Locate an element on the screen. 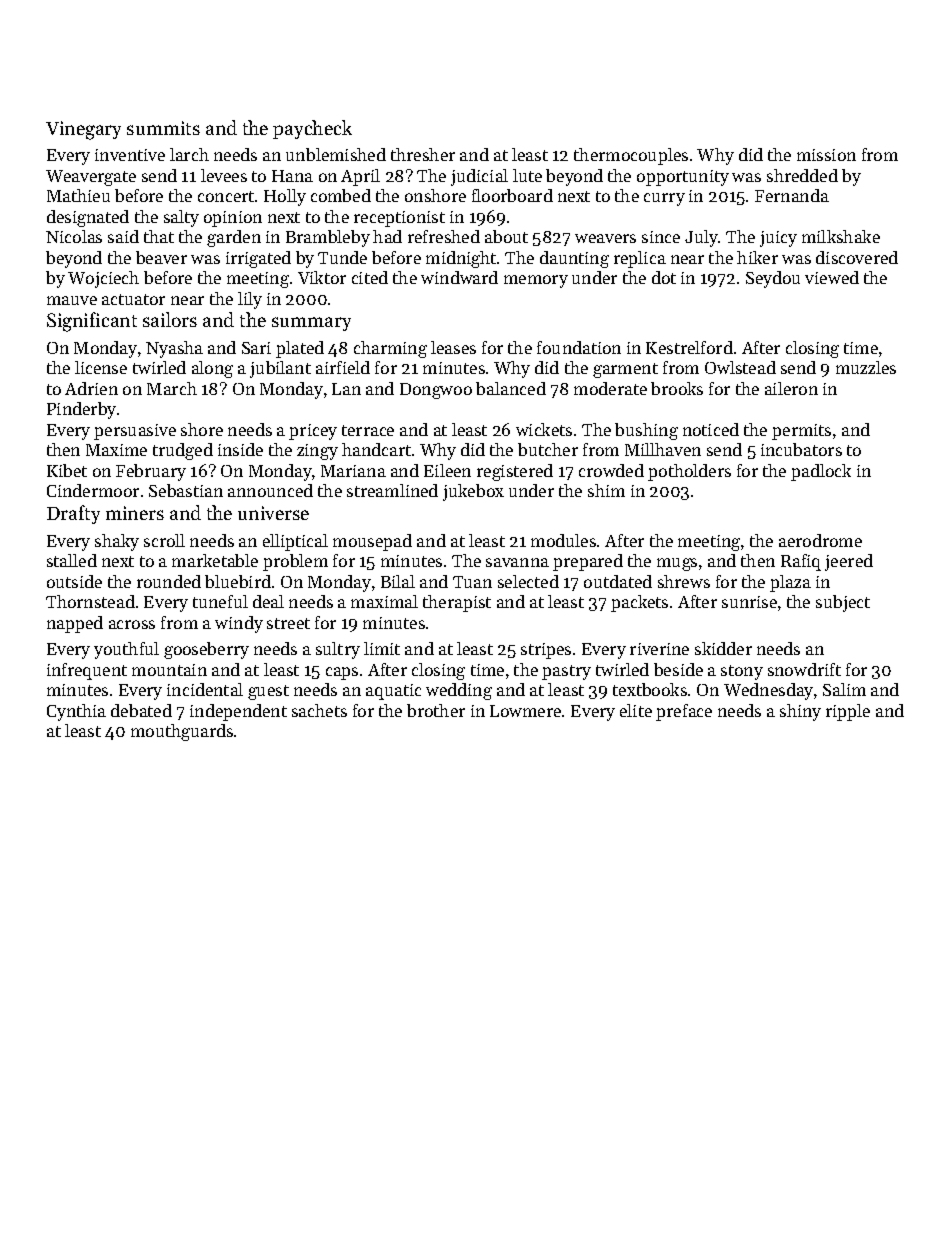 Image resolution: width=952 pixels, height=1233 pixels. Lowmere is located at coordinates (525, 711).
